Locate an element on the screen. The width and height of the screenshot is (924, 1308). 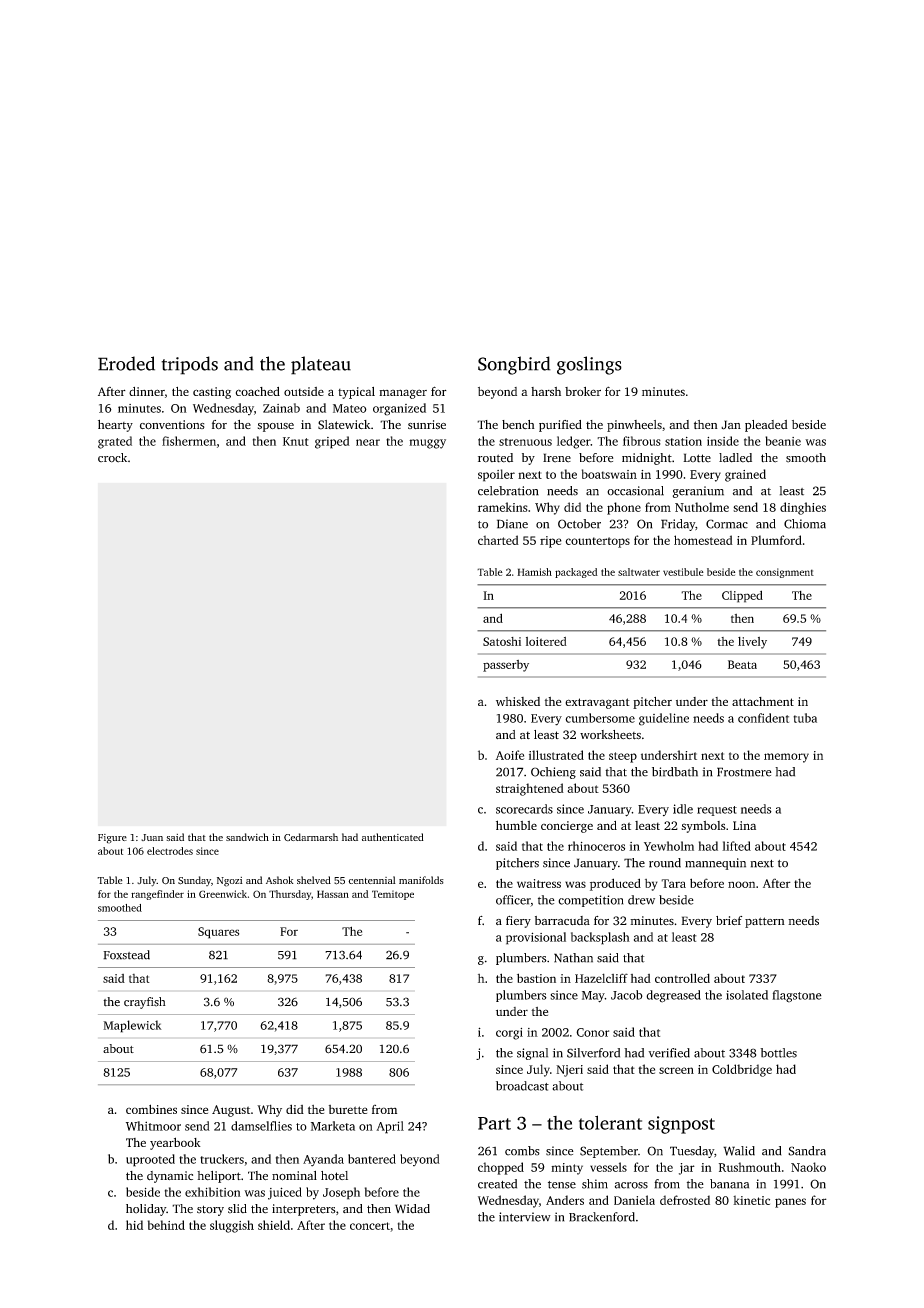
Songbird is located at coordinates (514, 365).
